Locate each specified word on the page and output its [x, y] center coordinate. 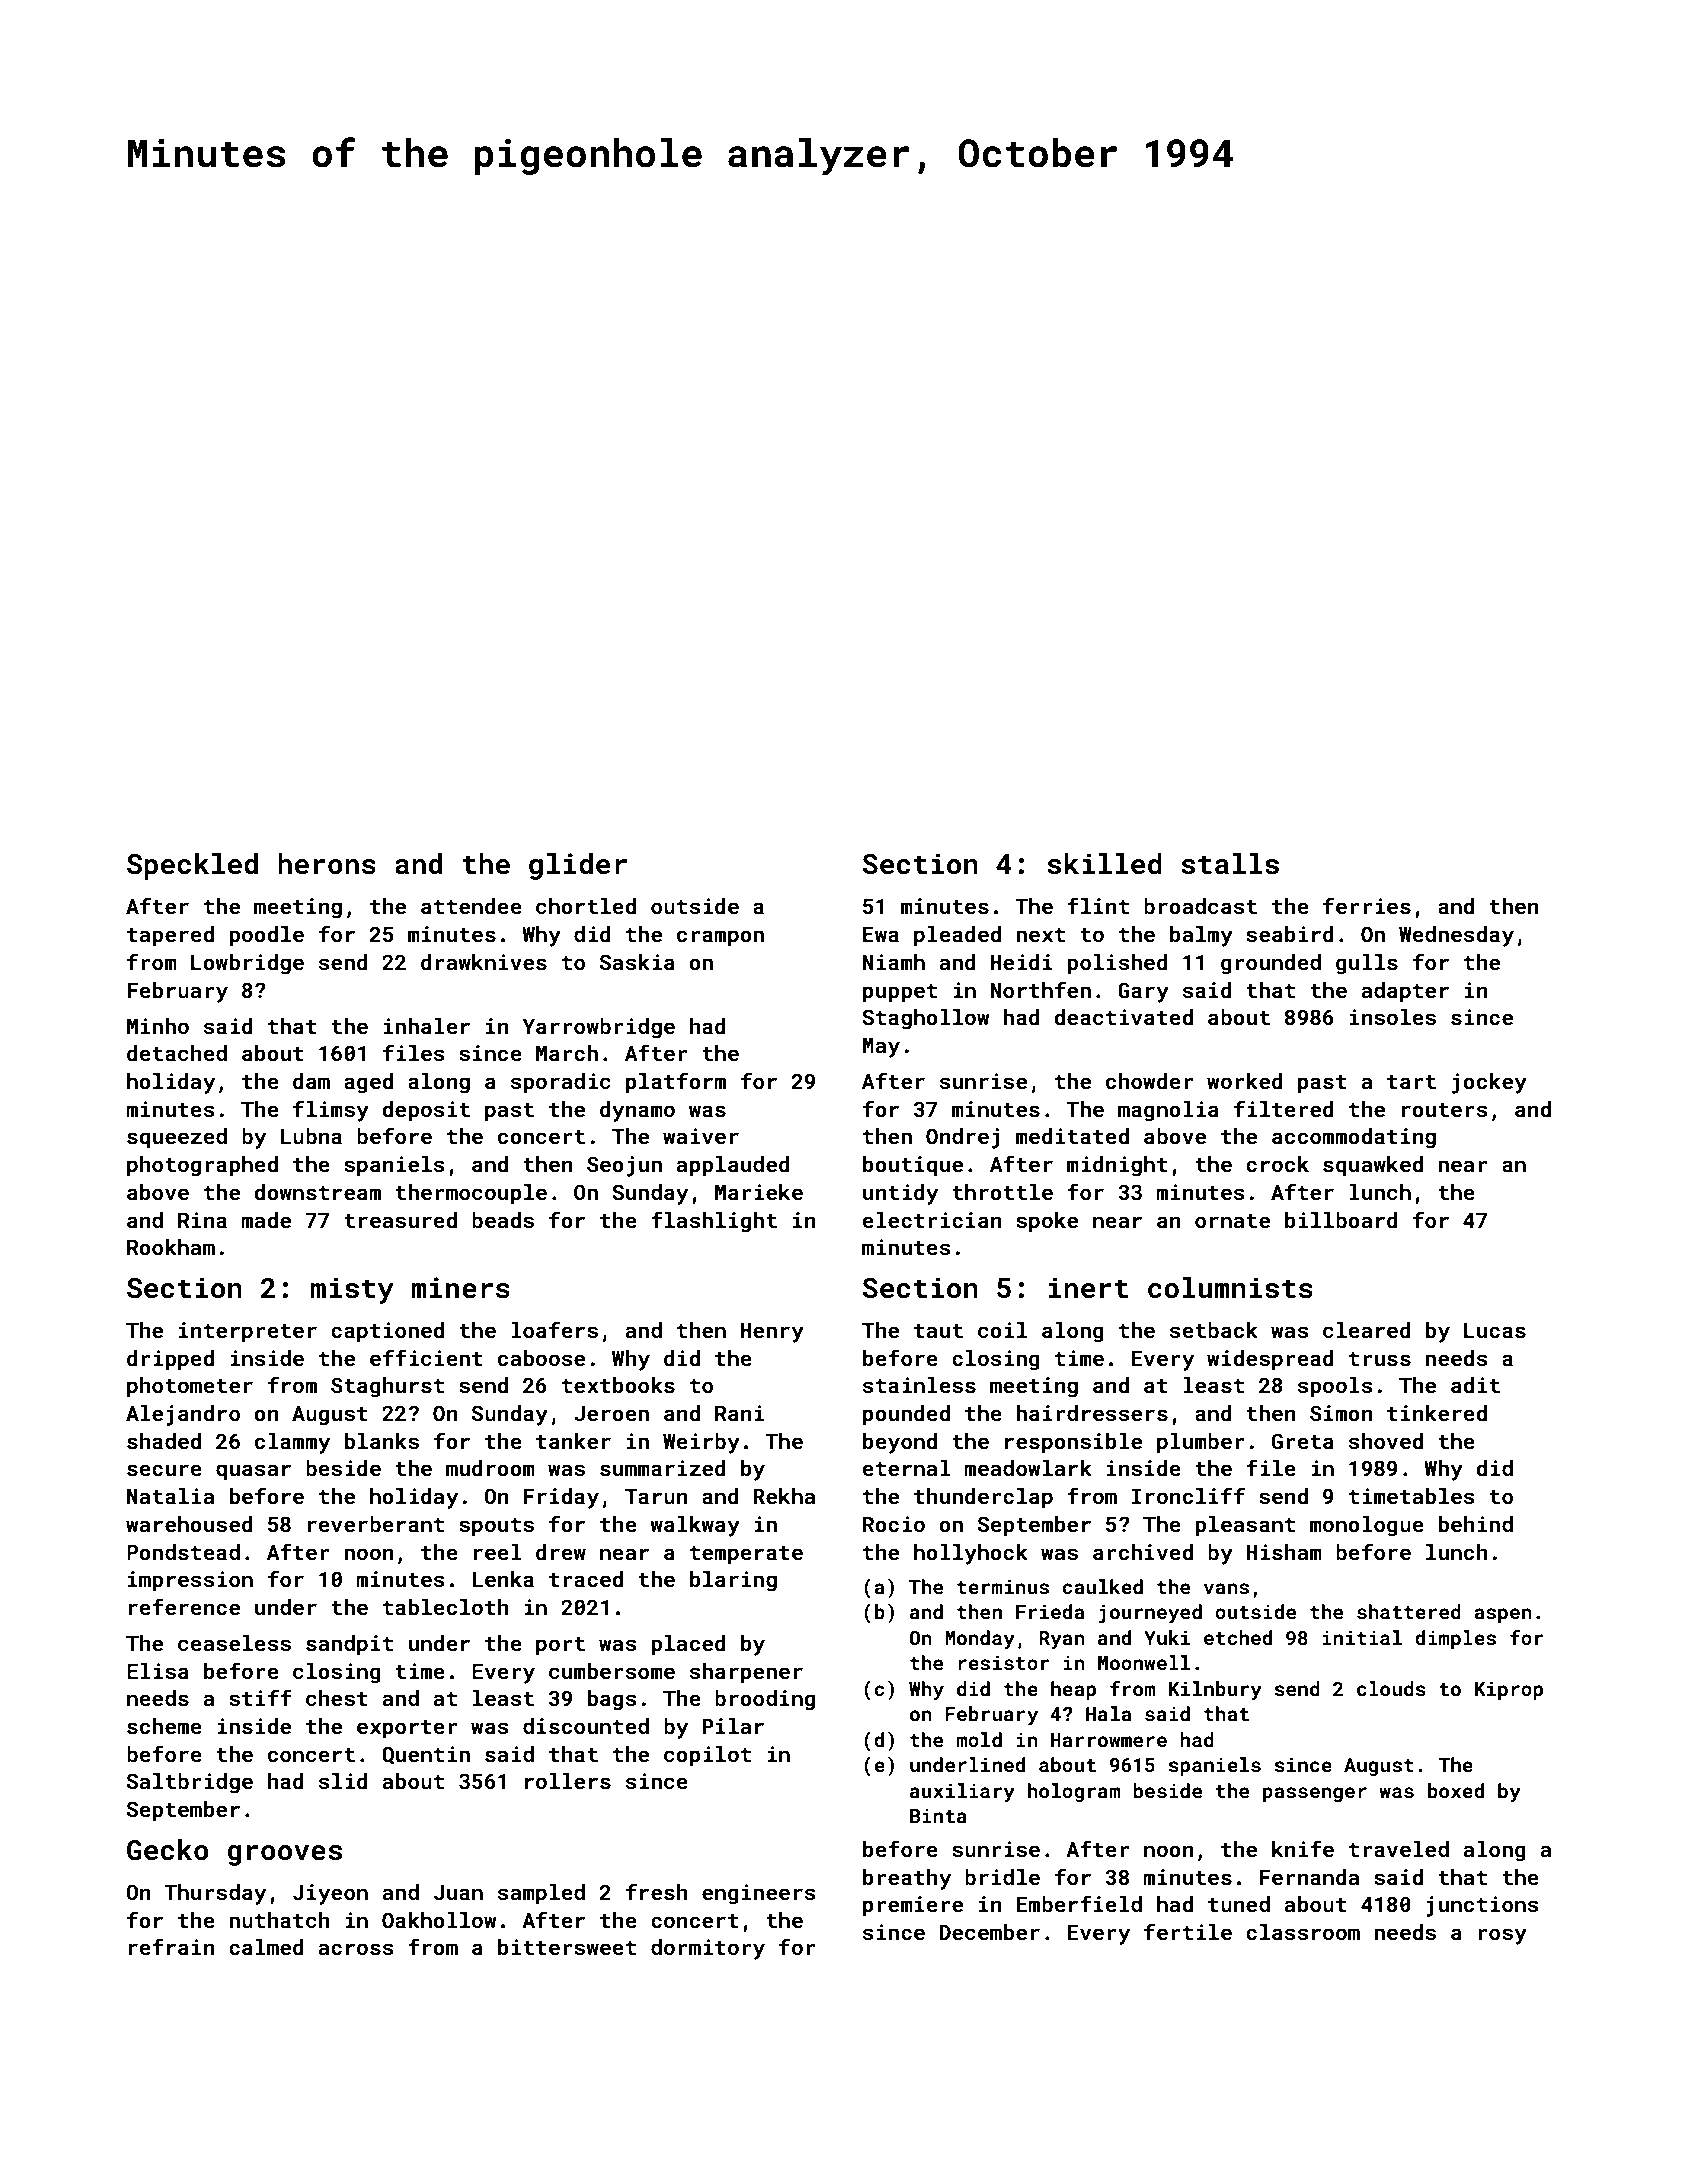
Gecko [168, 1850]
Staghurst [387, 1387]
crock [1277, 1164]
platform [676, 1083]
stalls [1230, 864]
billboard [1341, 1220]
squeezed [177, 1138]
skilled [1105, 864]
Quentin [426, 1755]
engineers [759, 1894]
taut [938, 1331]
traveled [1399, 1849]
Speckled [192, 866]
